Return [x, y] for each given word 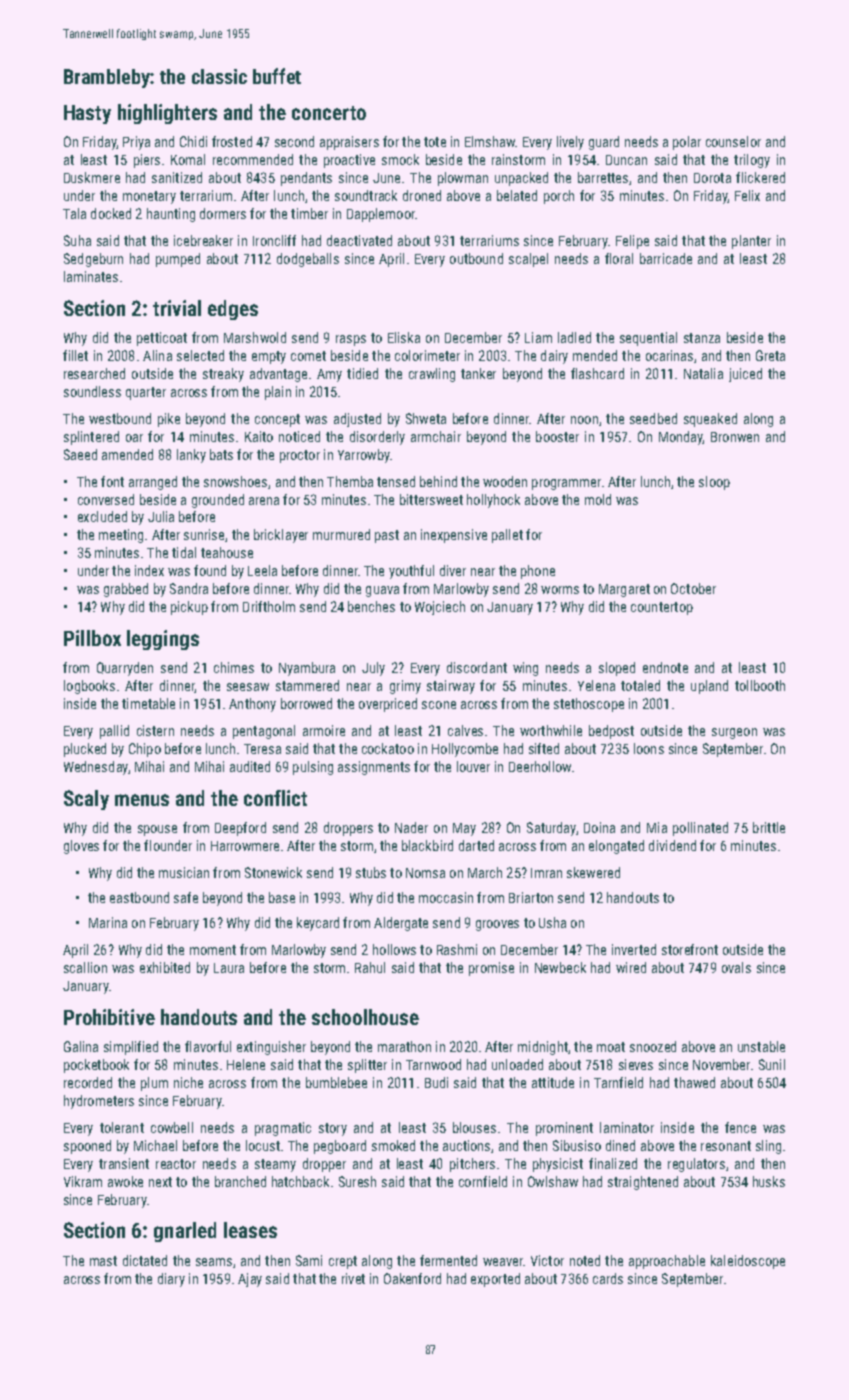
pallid [114, 732]
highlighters [167, 114]
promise [491, 969]
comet [308, 356]
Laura [229, 968]
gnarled [185, 1232]
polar [687, 143]
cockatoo [388, 748]
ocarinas [669, 355]
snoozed [653, 1046]
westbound [120, 418]
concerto [329, 113]
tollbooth [760, 685]
